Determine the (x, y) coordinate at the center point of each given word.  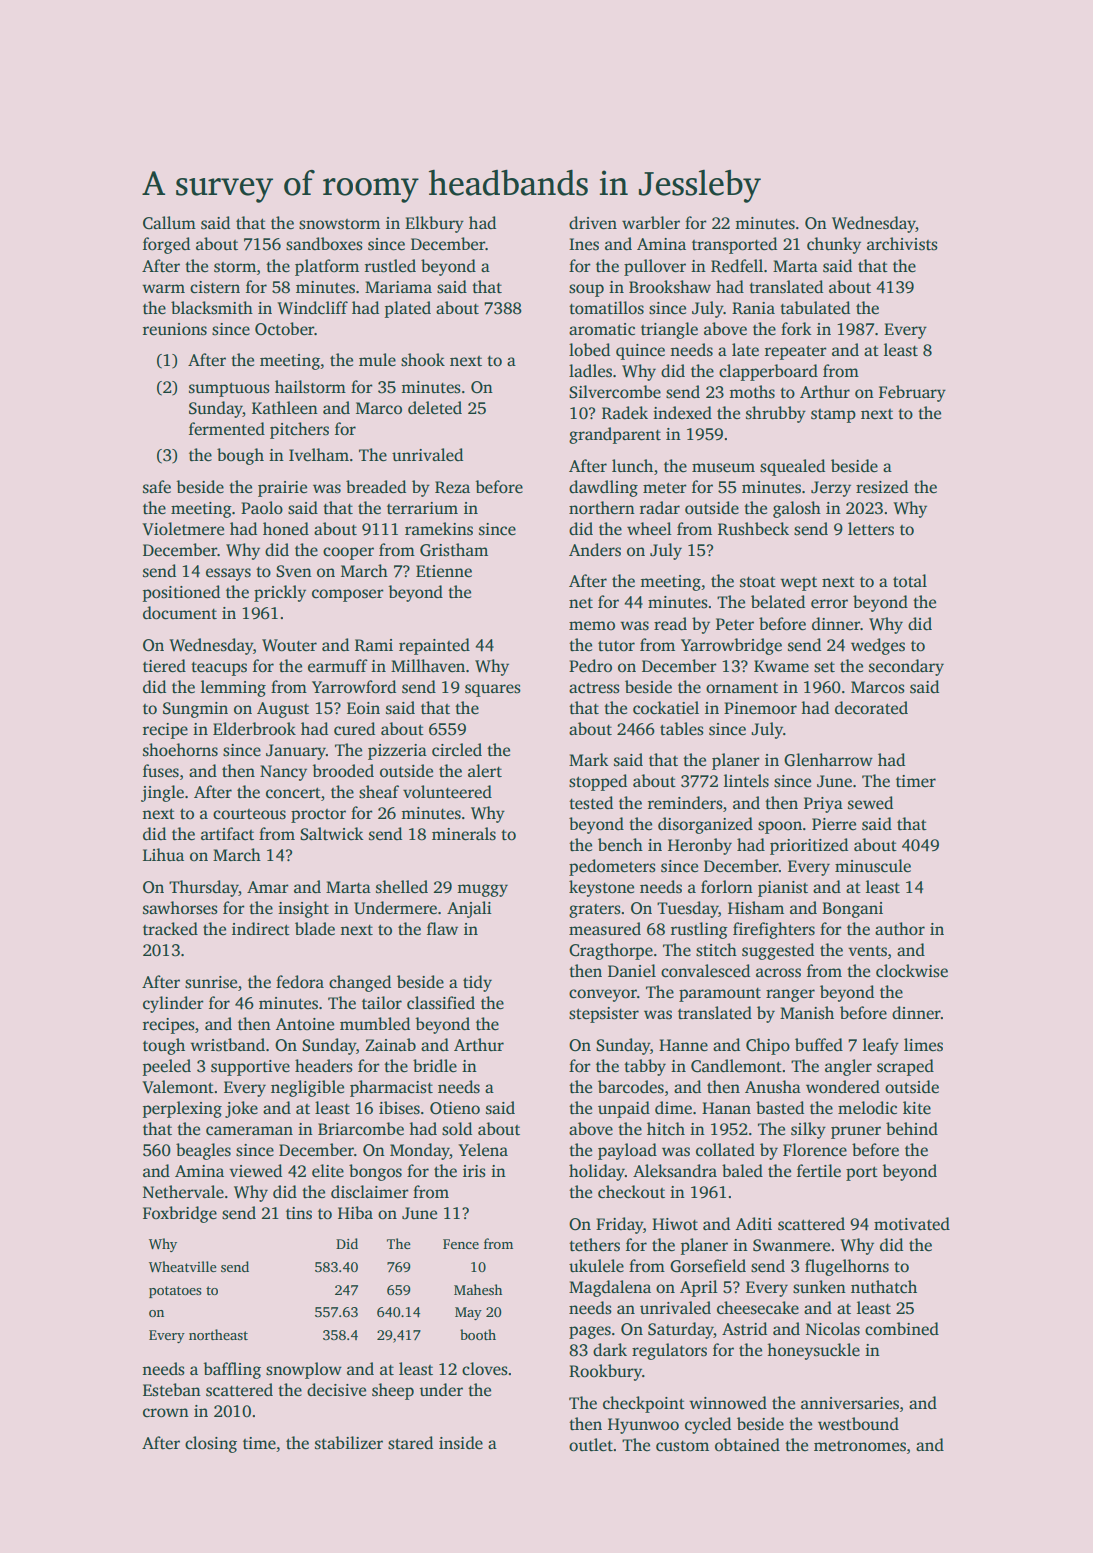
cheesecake (758, 1308)
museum (723, 468)
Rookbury (605, 1372)
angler (848, 1067)
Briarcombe (361, 1129)
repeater (796, 353)
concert (293, 793)
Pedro (590, 666)
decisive (336, 1390)
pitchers (299, 430)
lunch (632, 466)
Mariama (398, 287)
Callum (169, 223)
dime (673, 1108)
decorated (871, 708)
